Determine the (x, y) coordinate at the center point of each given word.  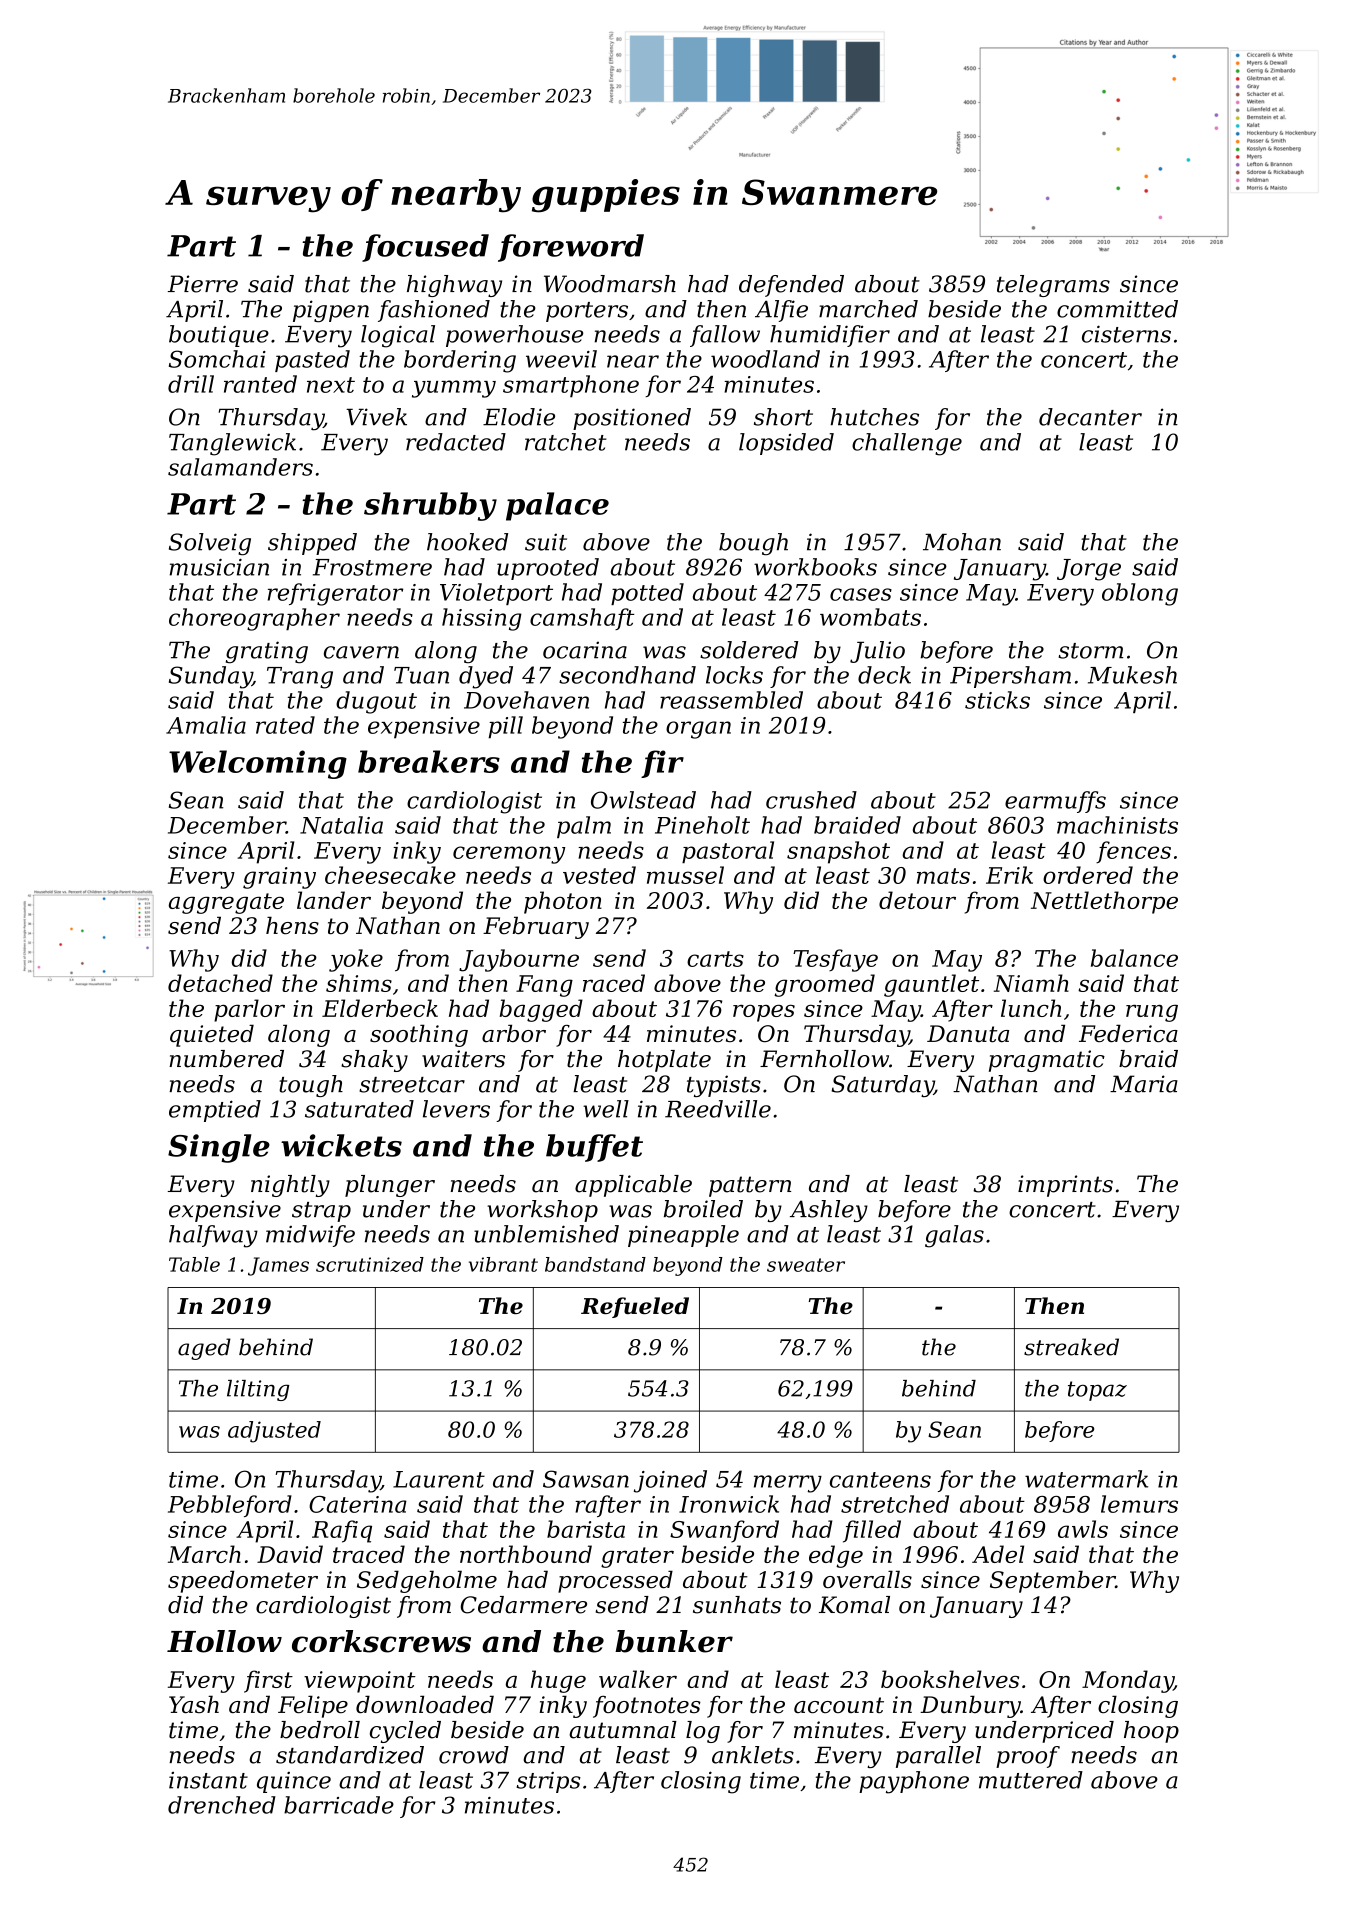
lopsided (786, 444)
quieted (212, 1035)
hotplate (664, 1061)
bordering (460, 361)
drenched (222, 1805)
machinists (1117, 825)
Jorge (1089, 570)
